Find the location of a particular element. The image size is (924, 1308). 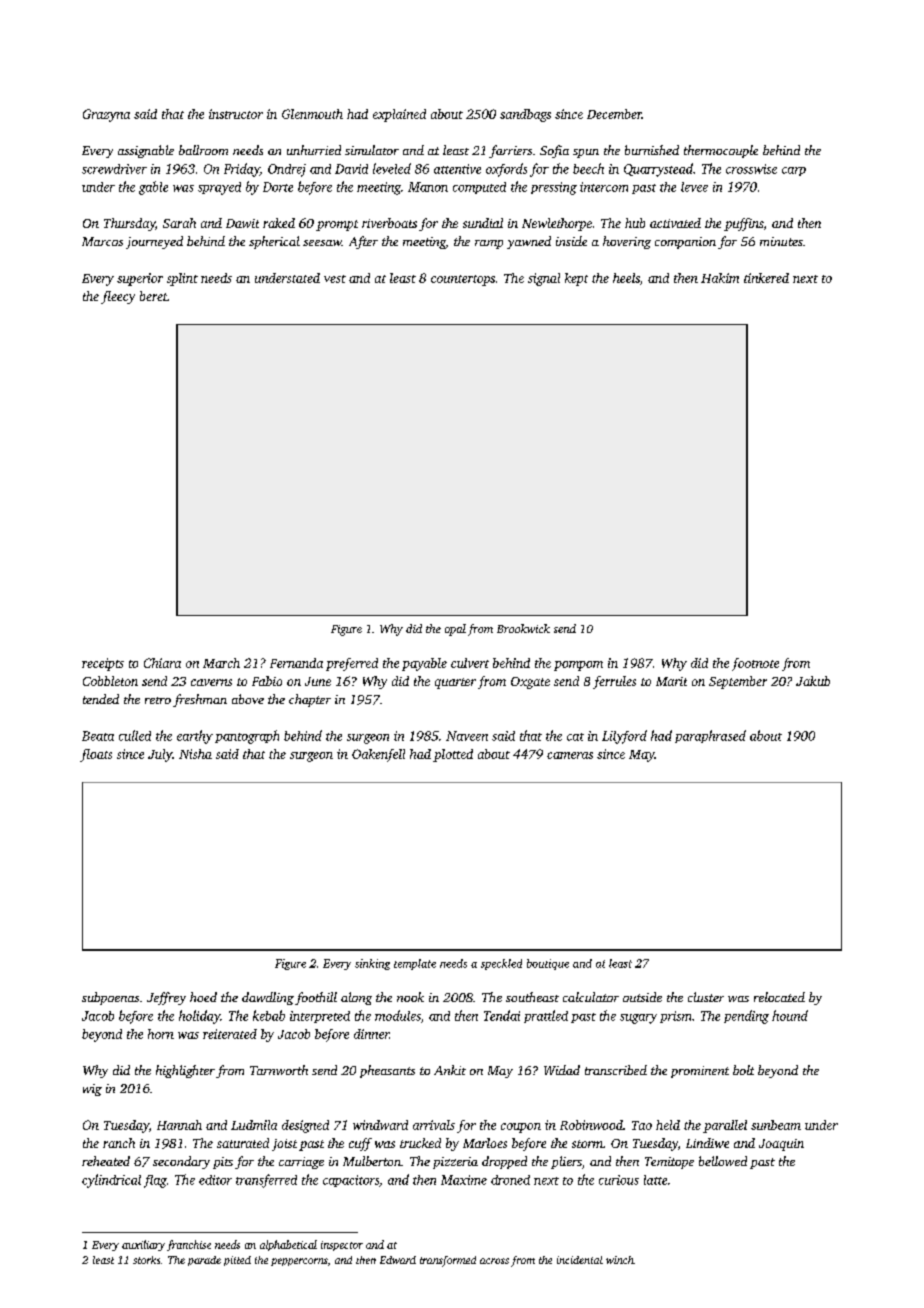

winch is located at coordinates (620, 1260).
